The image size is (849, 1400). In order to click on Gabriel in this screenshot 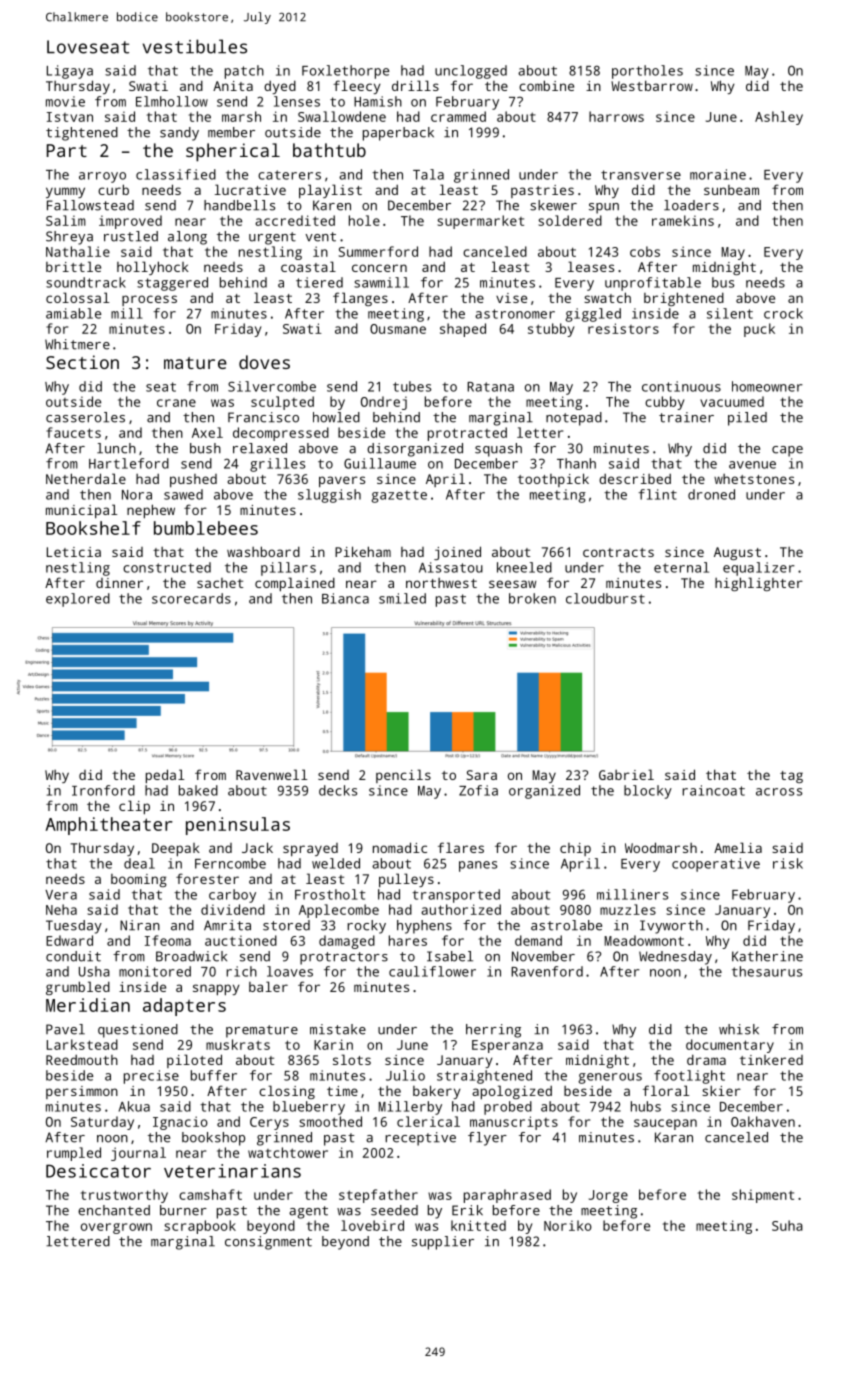, I will do `click(626, 774)`.
